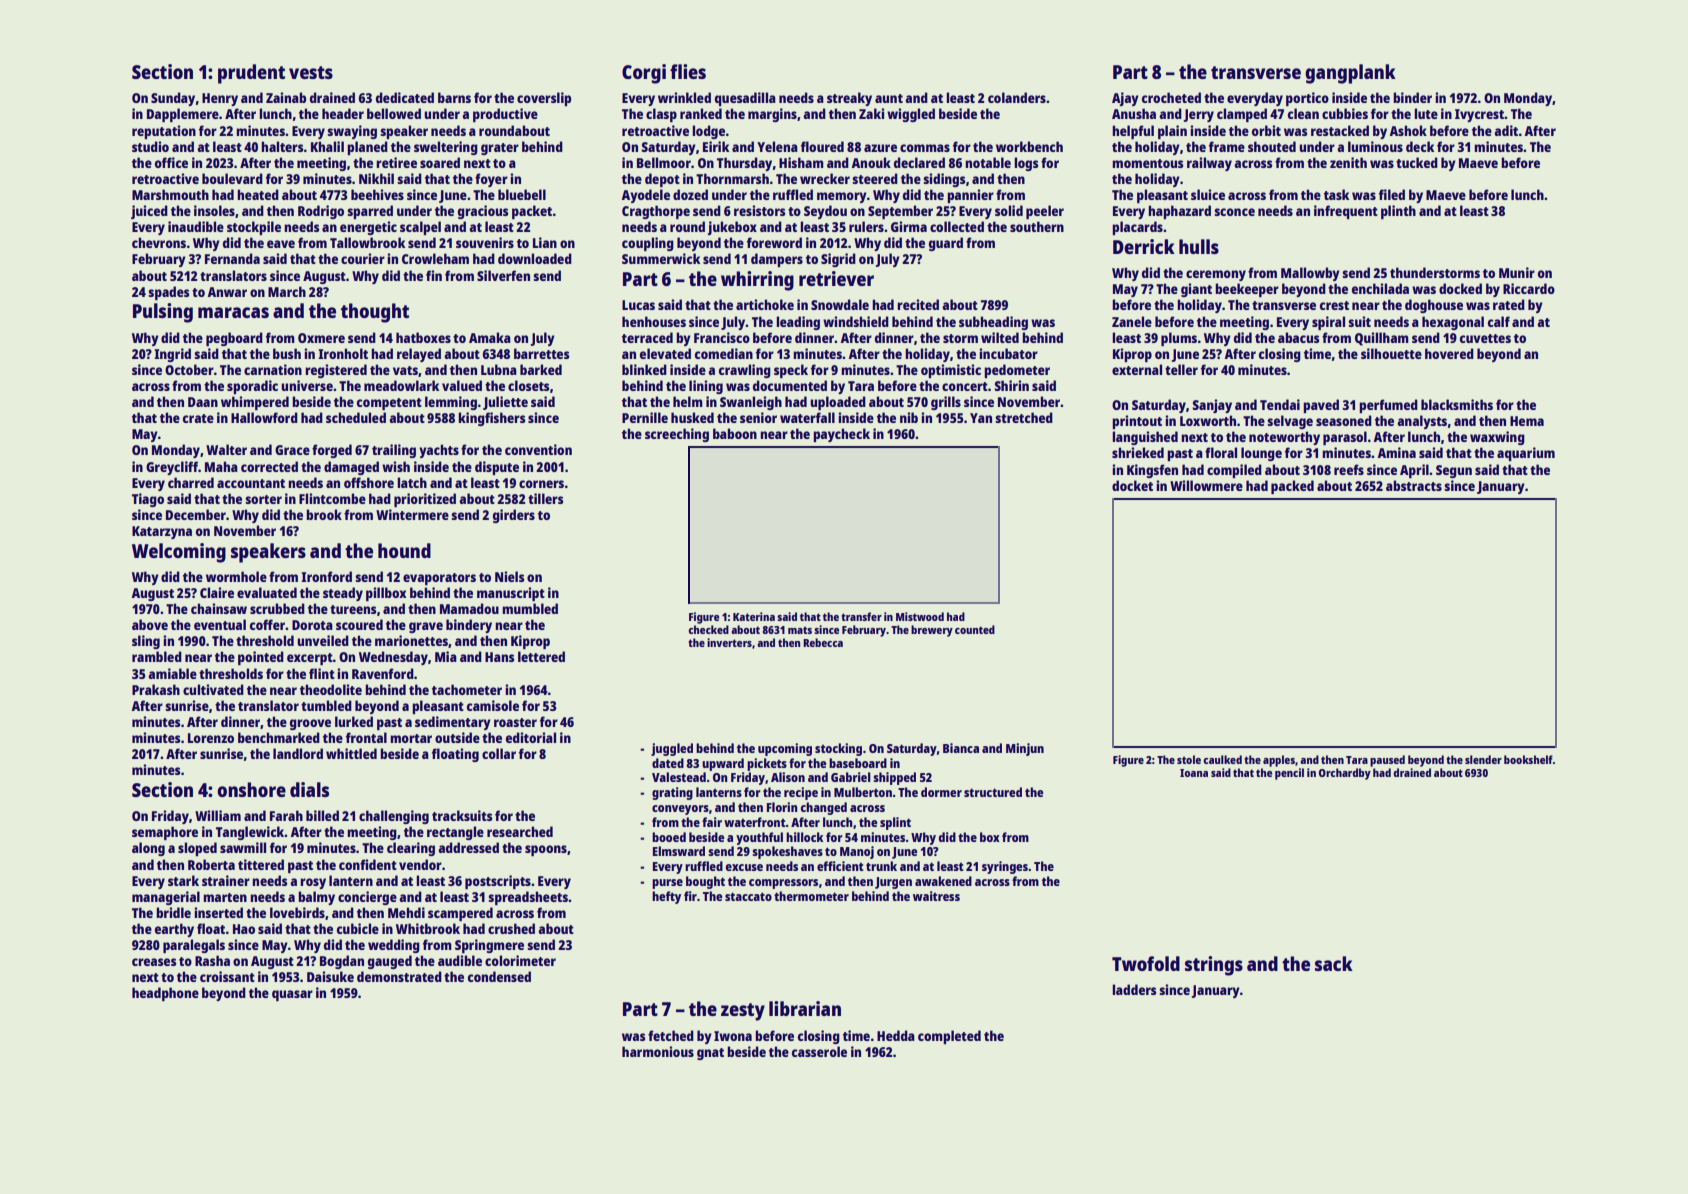 Image resolution: width=1688 pixels, height=1194 pixels. Describe the element at coordinates (949, 1037) in the image. I see `completed` at that location.
